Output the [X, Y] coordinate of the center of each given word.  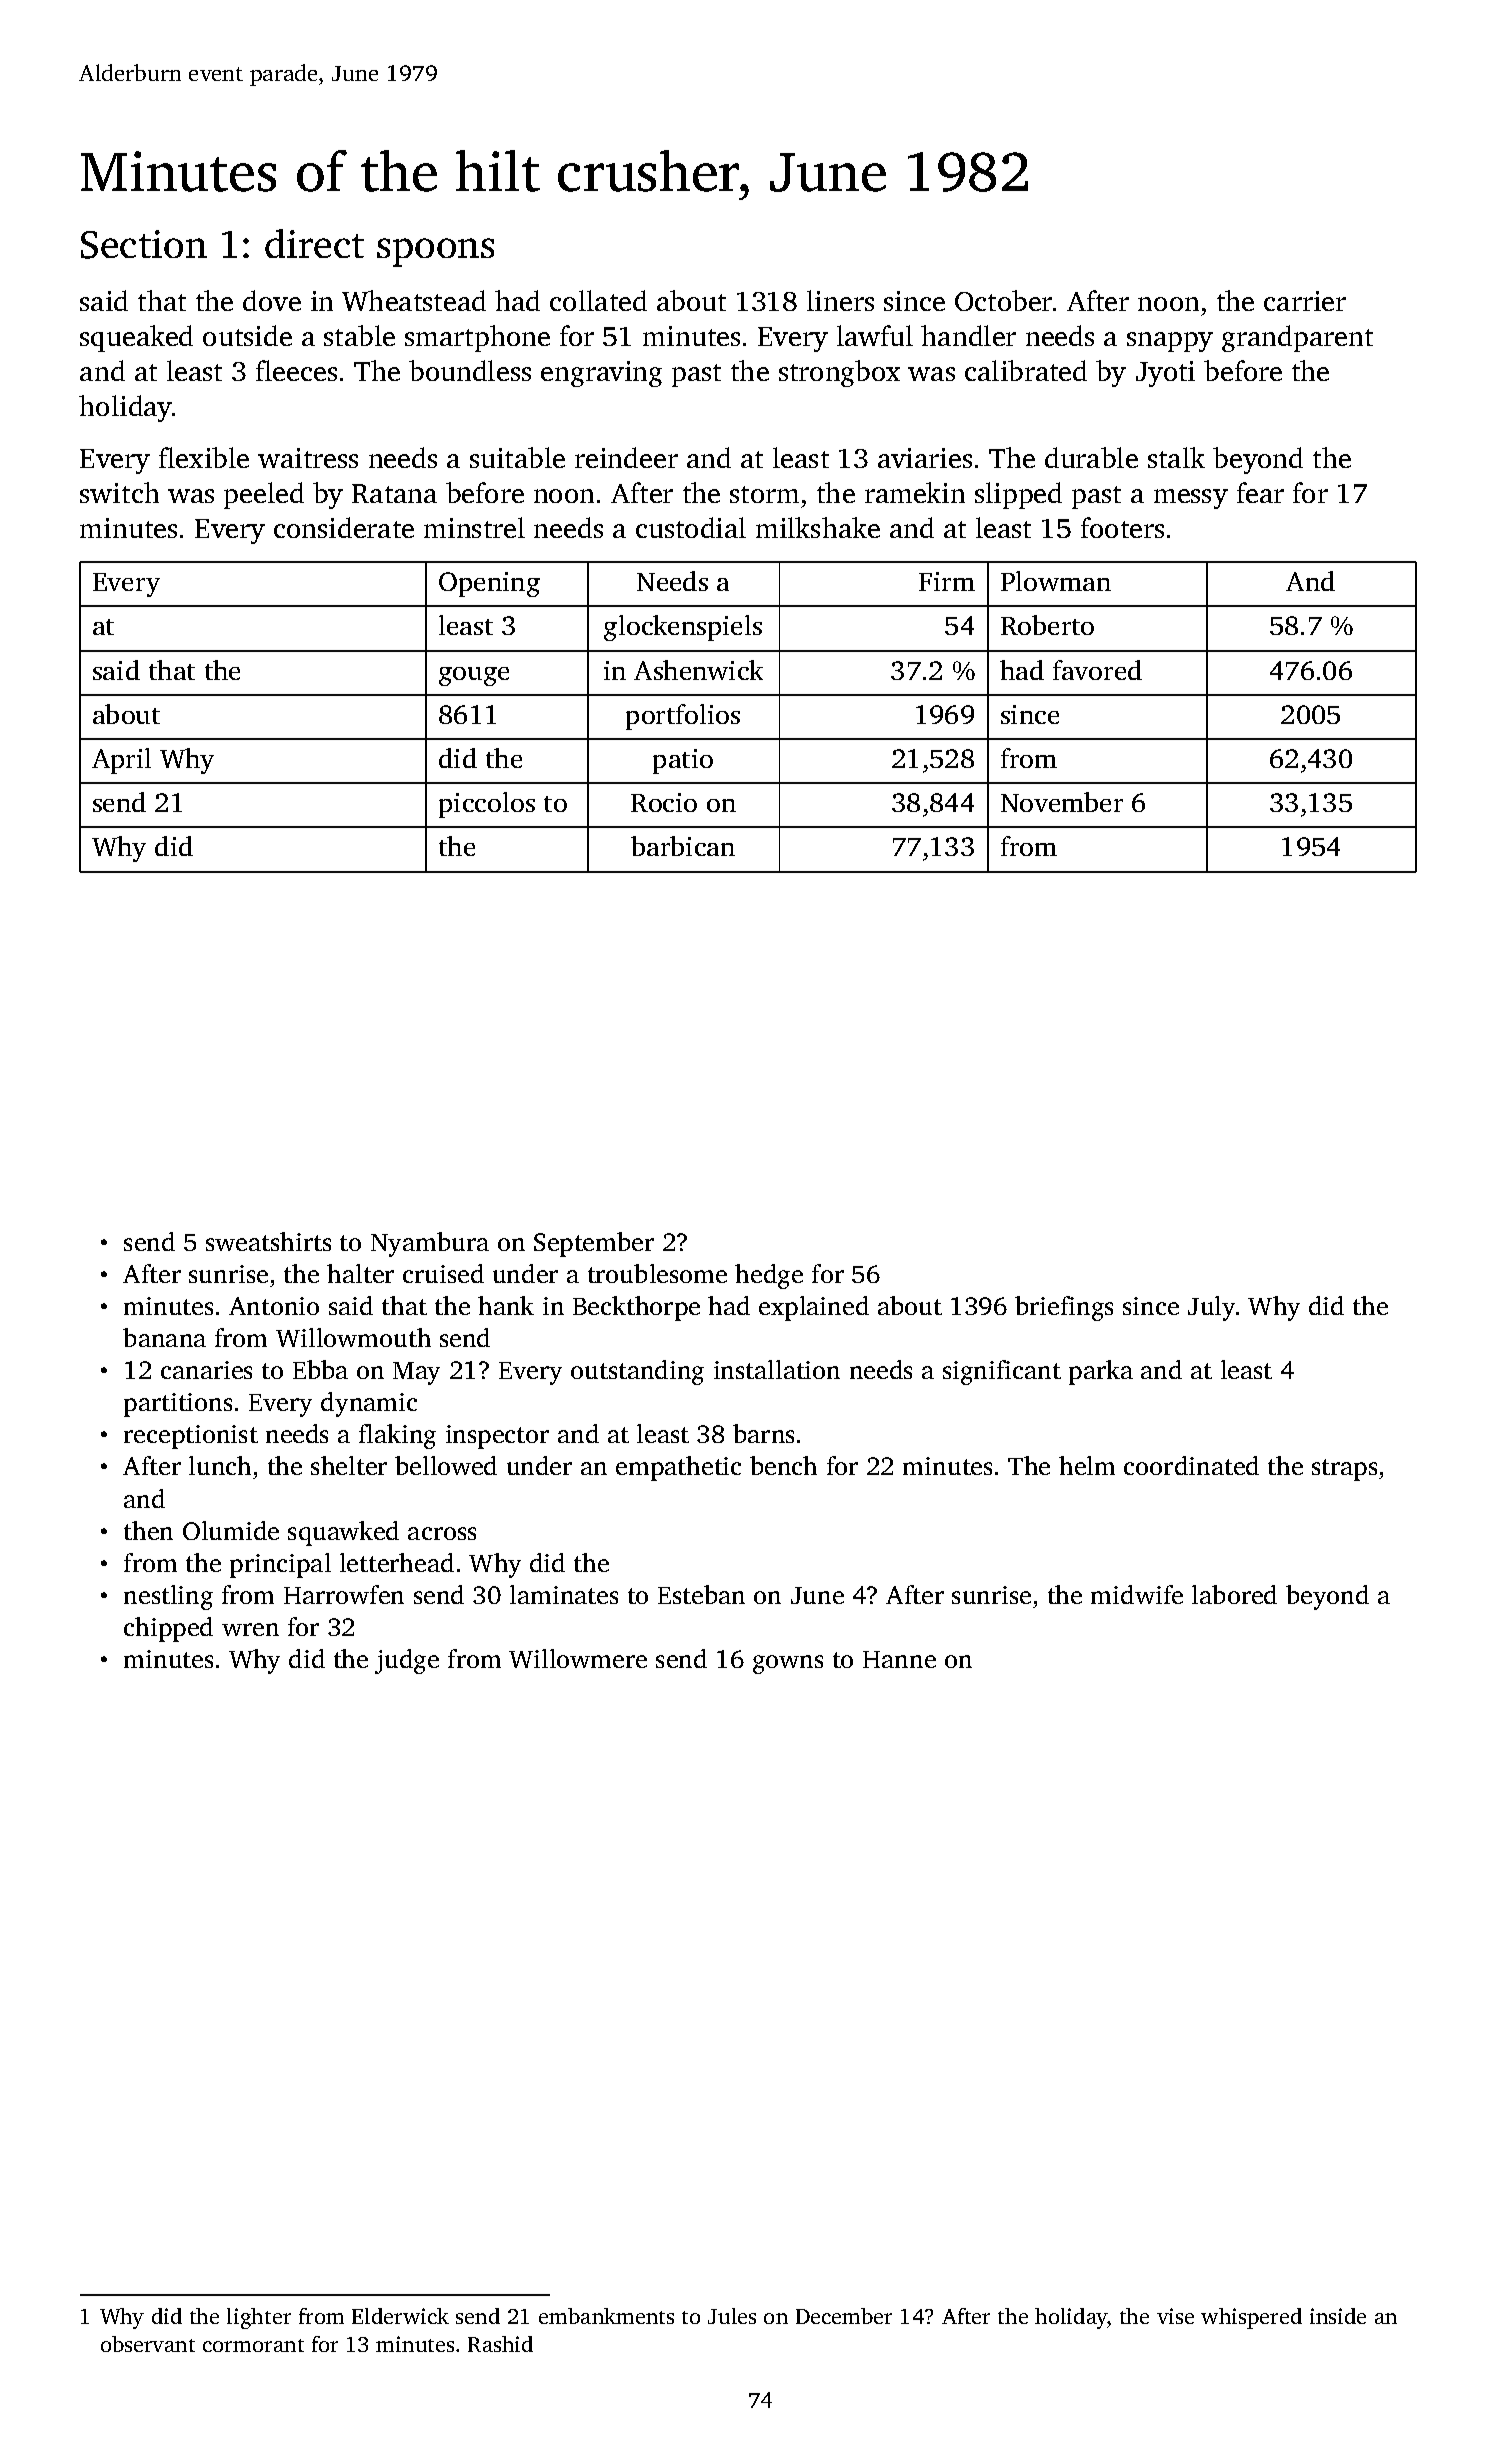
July [1211, 1308]
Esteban [701, 1594]
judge [407, 1661]
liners [840, 300]
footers [1122, 527]
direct [314, 243]
